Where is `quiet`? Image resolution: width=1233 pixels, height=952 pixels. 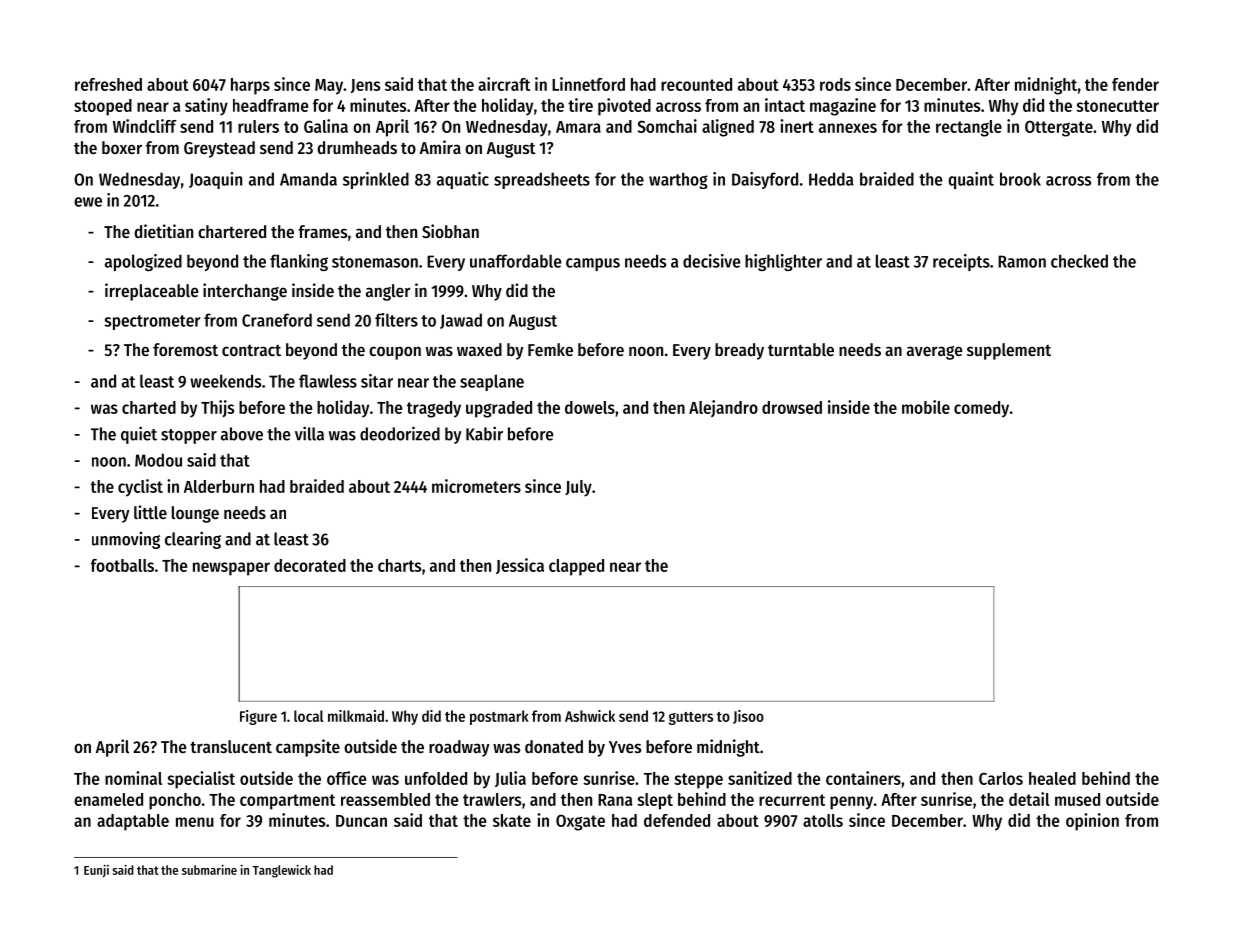
quiet is located at coordinates (139, 435).
